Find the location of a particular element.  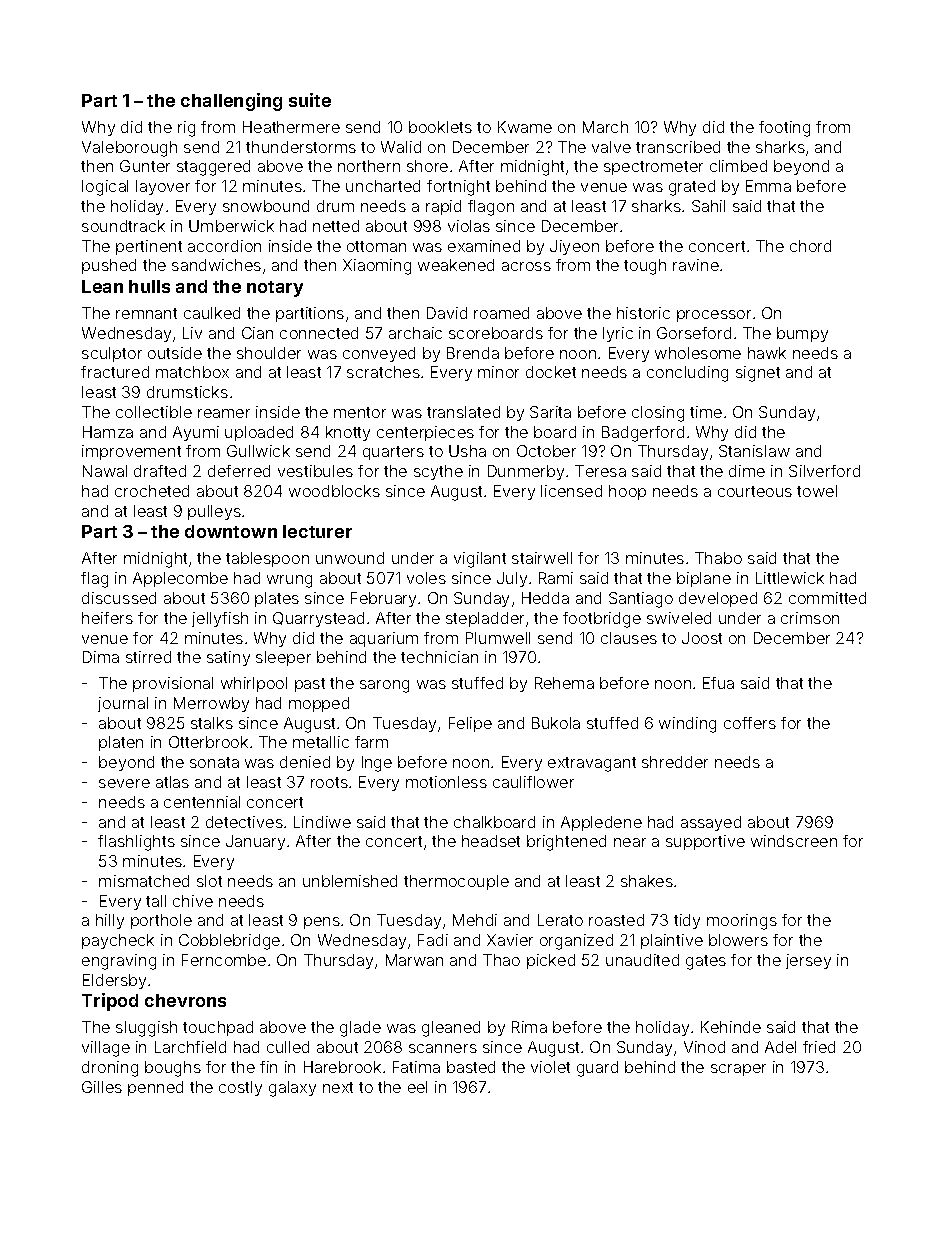

stalks is located at coordinates (212, 723).
